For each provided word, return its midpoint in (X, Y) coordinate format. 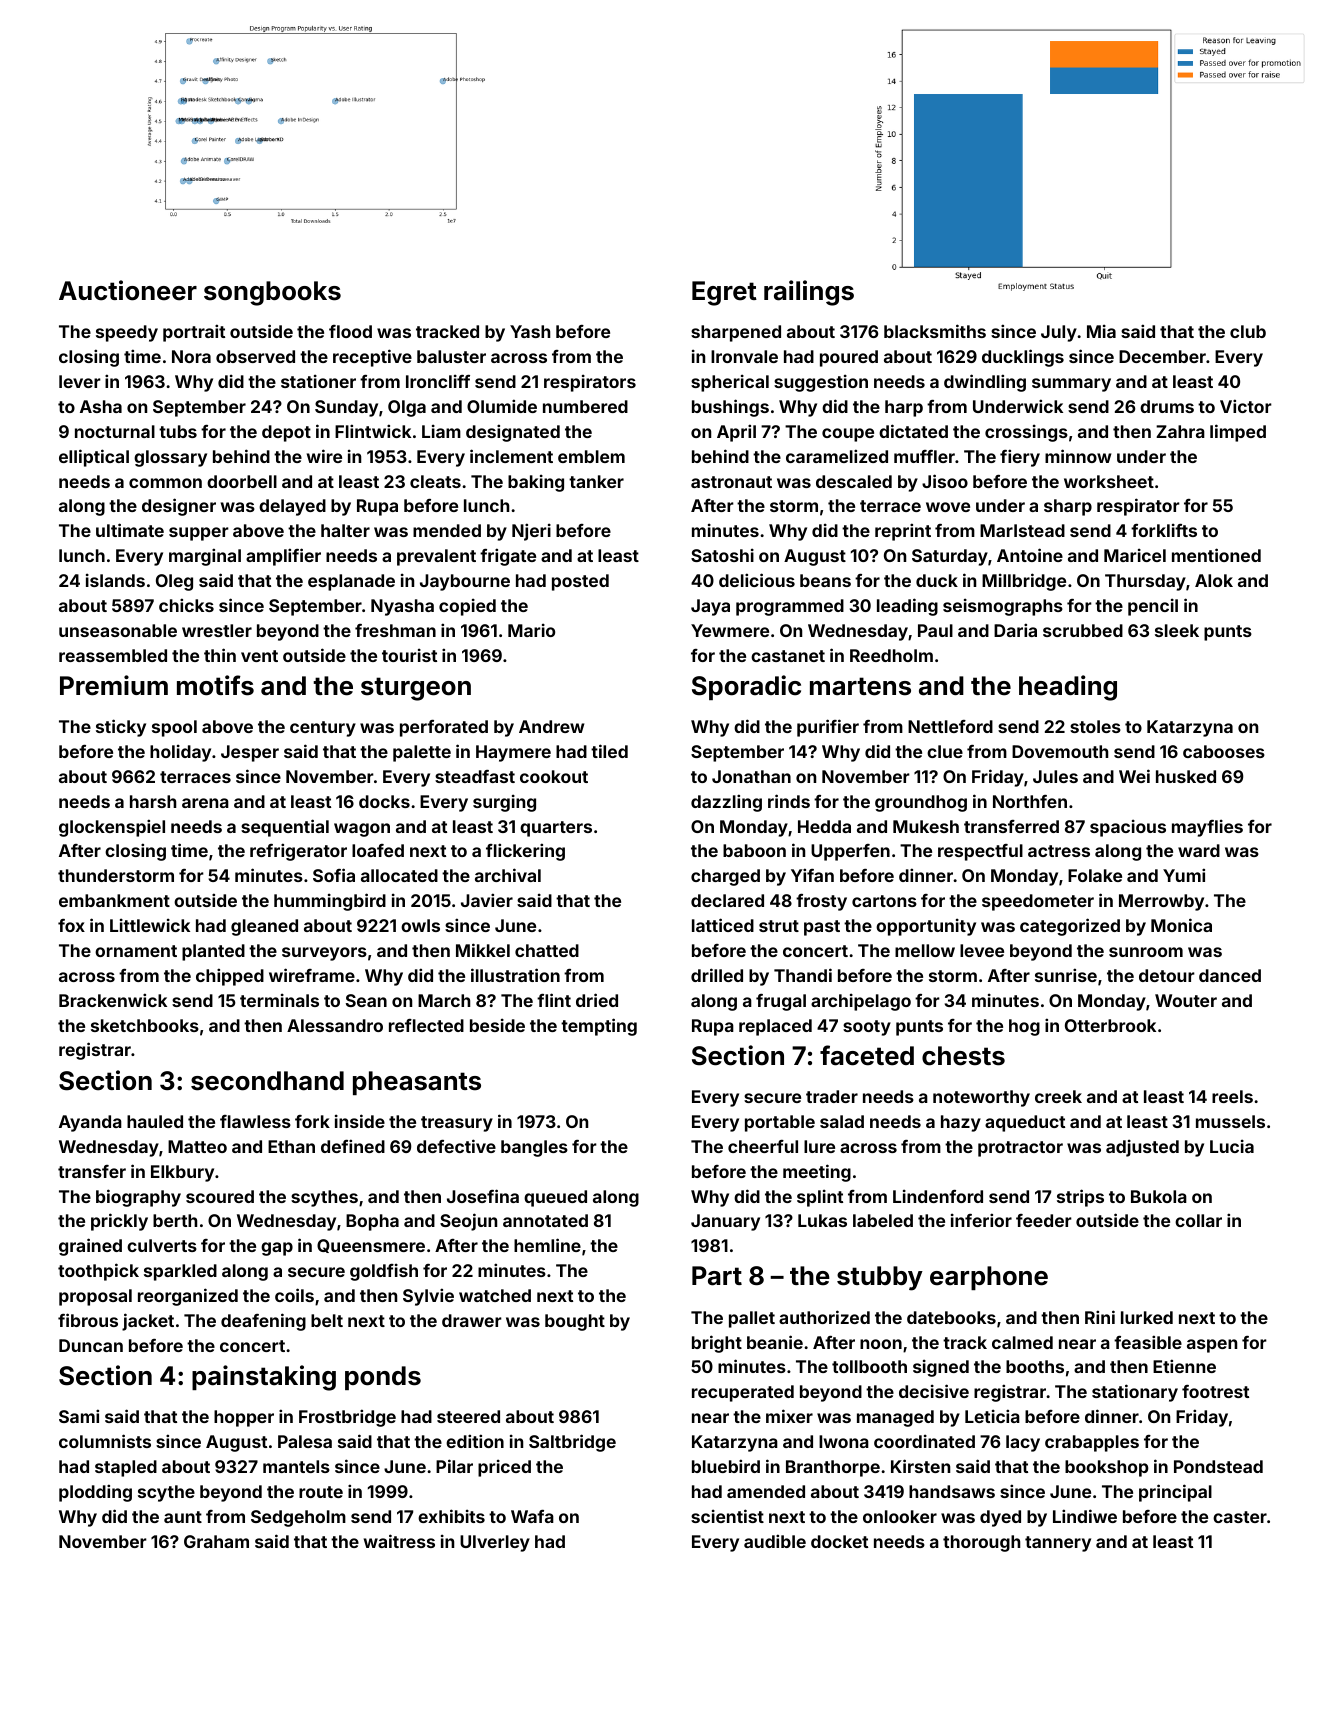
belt (327, 1320)
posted (580, 582)
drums (1167, 406)
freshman (395, 630)
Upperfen (850, 852)
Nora (191, 356)
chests (963, 1056)
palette (422, 753)
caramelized (837, 456)
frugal (781, 1002)
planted (213, 952)
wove (948, 507)
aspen (1212, 1346)
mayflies (1207, 828)
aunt (183, 1517)
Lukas (822, 1220)
